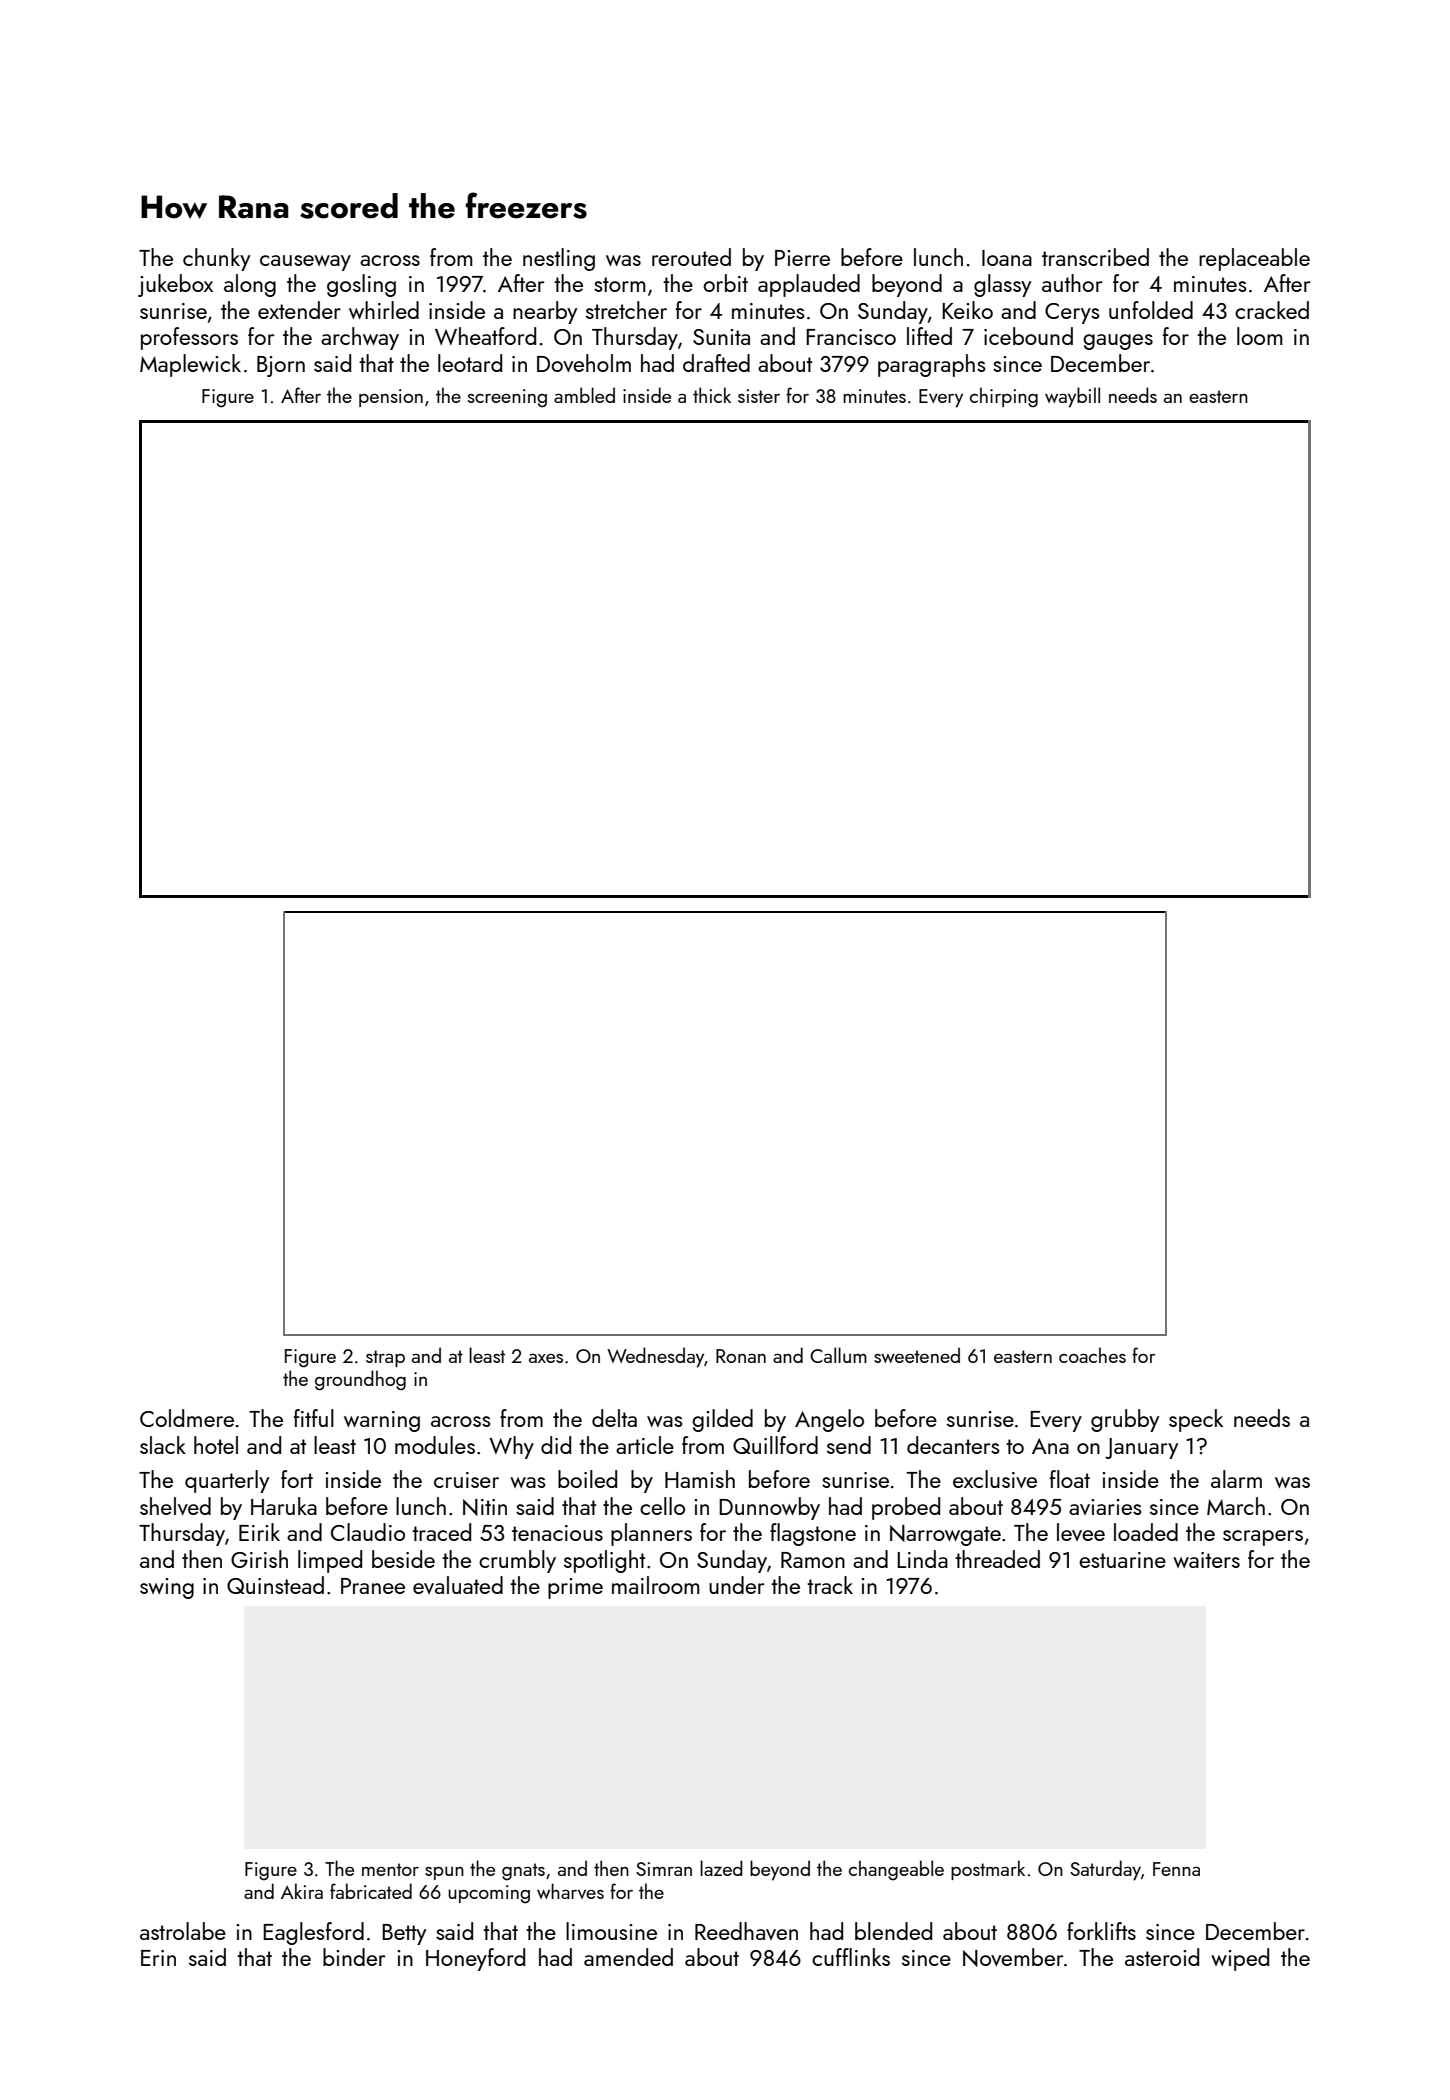  What do you see at coordinates (1072, 283) in the document?
I see `author` at bounding box center [1072, 283].
